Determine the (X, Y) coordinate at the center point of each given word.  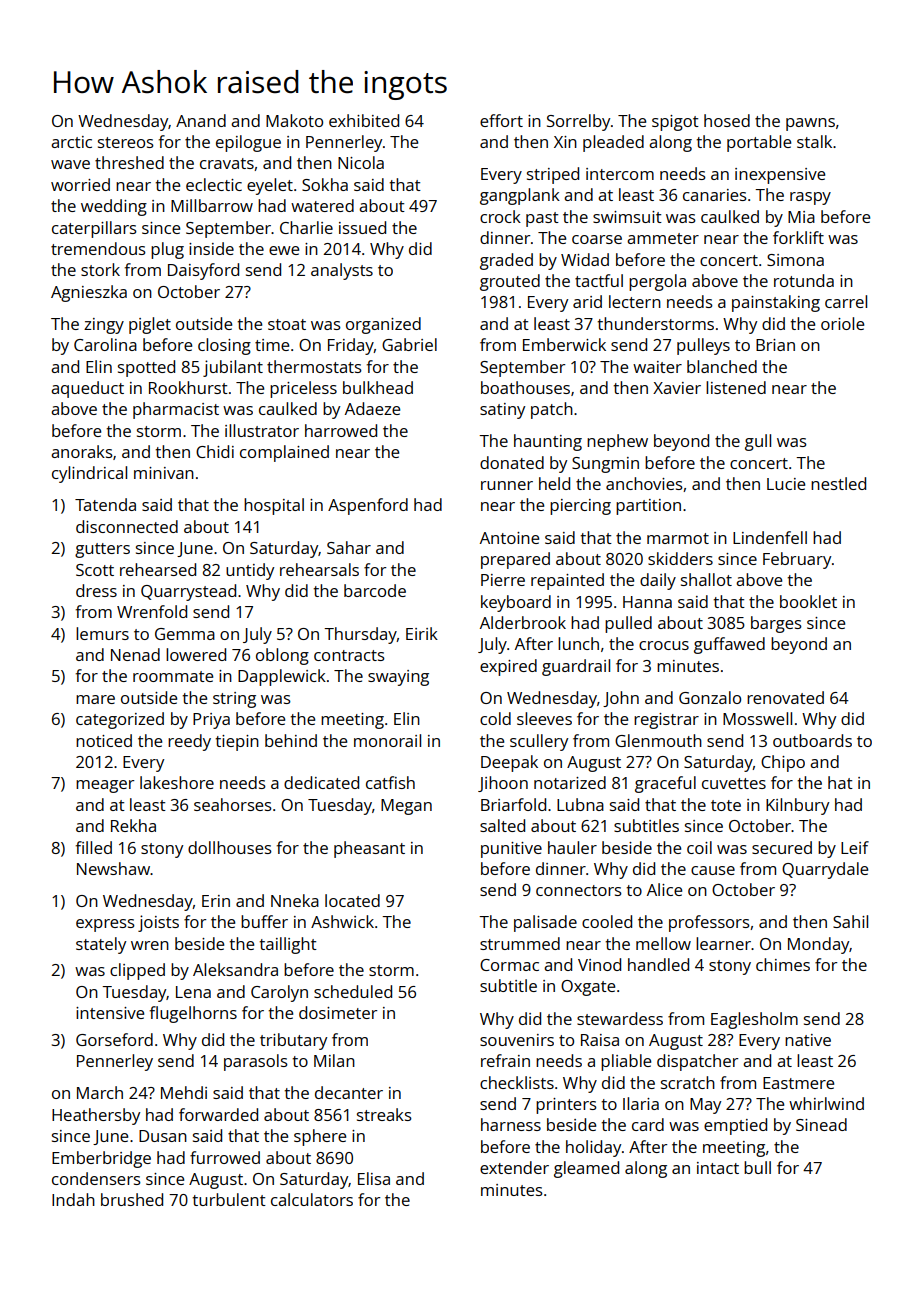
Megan (406, 807)
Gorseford (114, 1039)
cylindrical (89, 474)
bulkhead (378, 387)
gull (758, 442)
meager (105, 786)
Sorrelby (578, 122)
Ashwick (342, 921)
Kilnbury (797, 806)
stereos (126, 142)
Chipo (783, 763)
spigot (675, 123)
